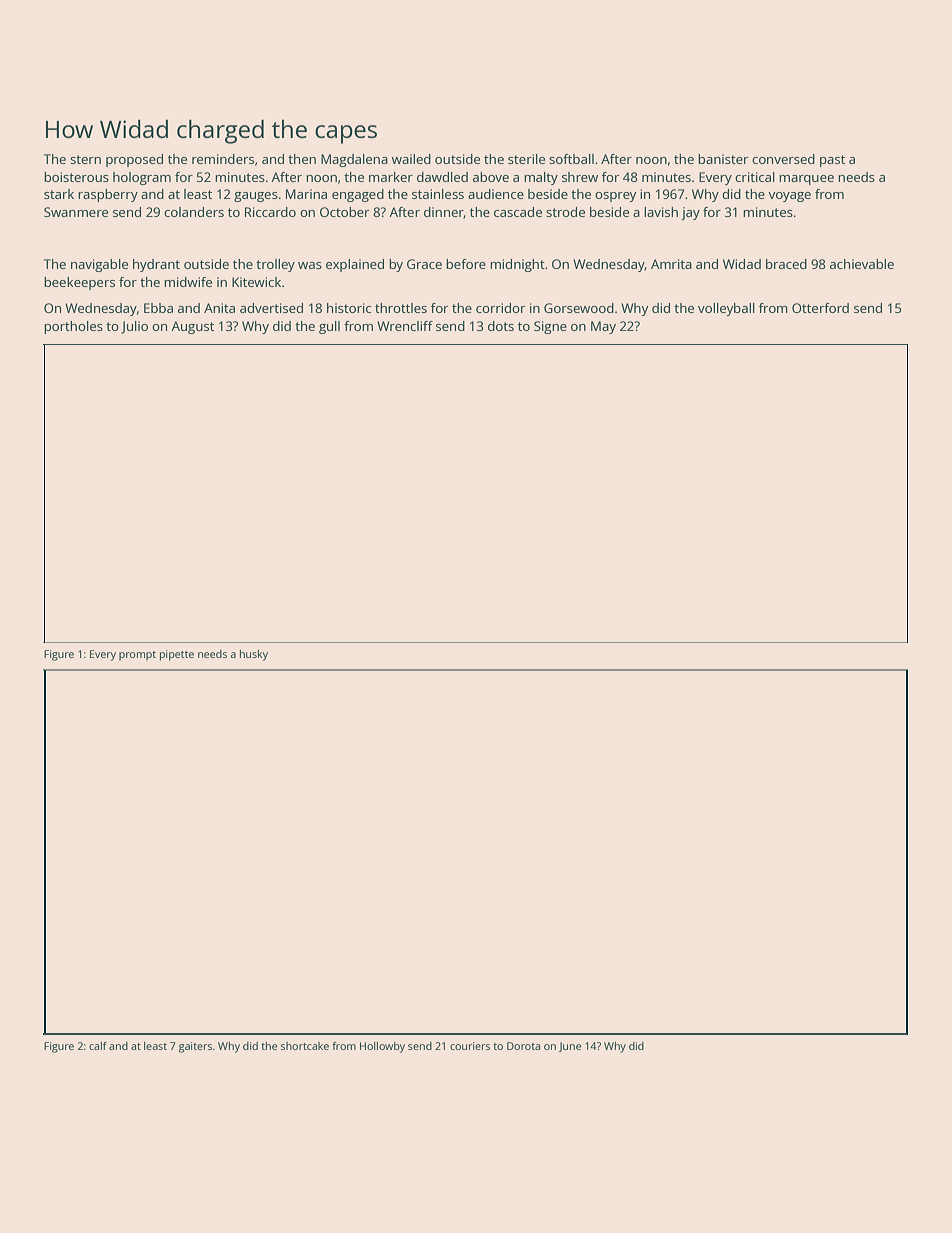 The height and width of the image is (1233, 952). Describe the element at coordinates (615, 197) in the image. I see `osprey` at that location.
